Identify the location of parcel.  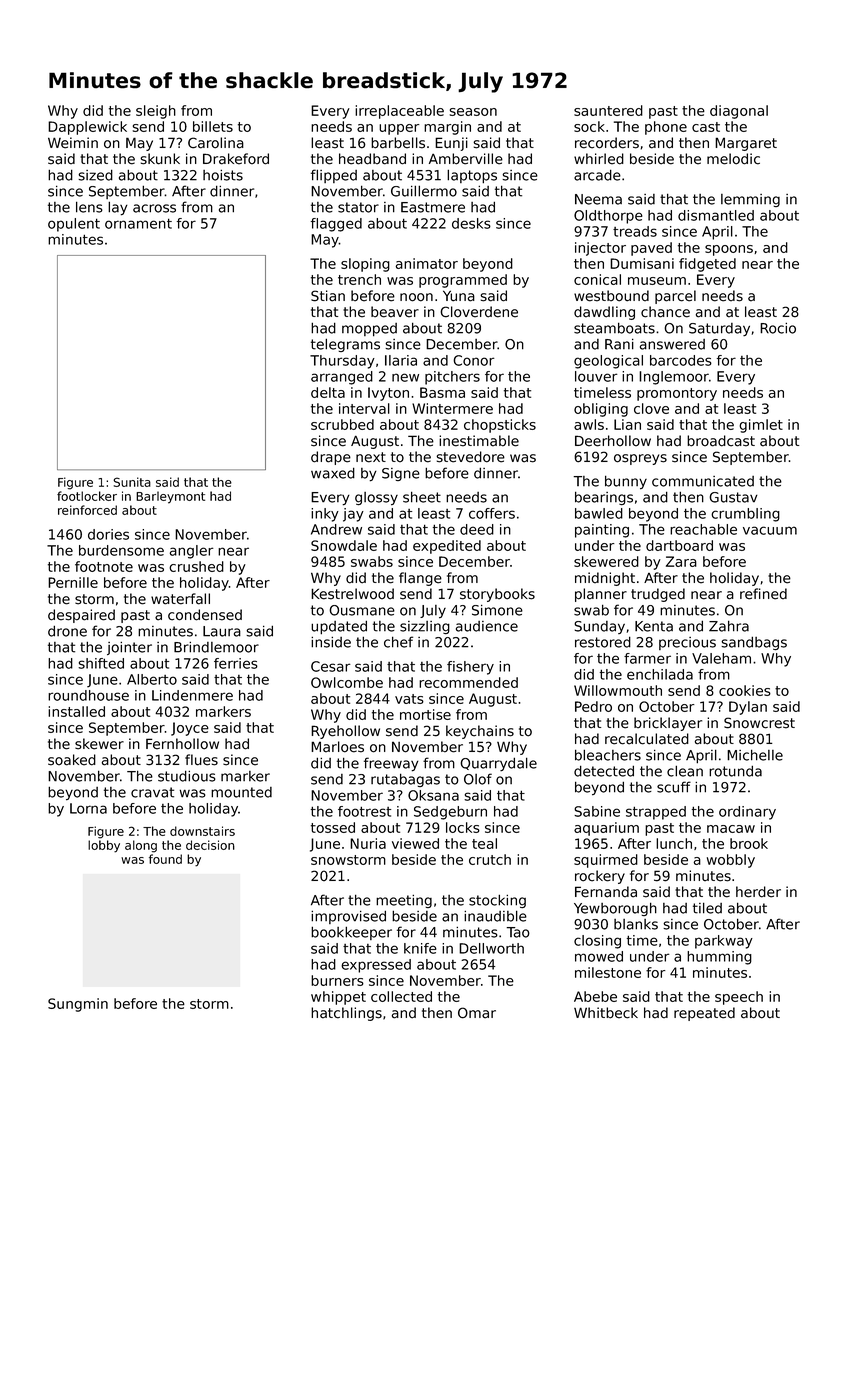
(675, 297).
